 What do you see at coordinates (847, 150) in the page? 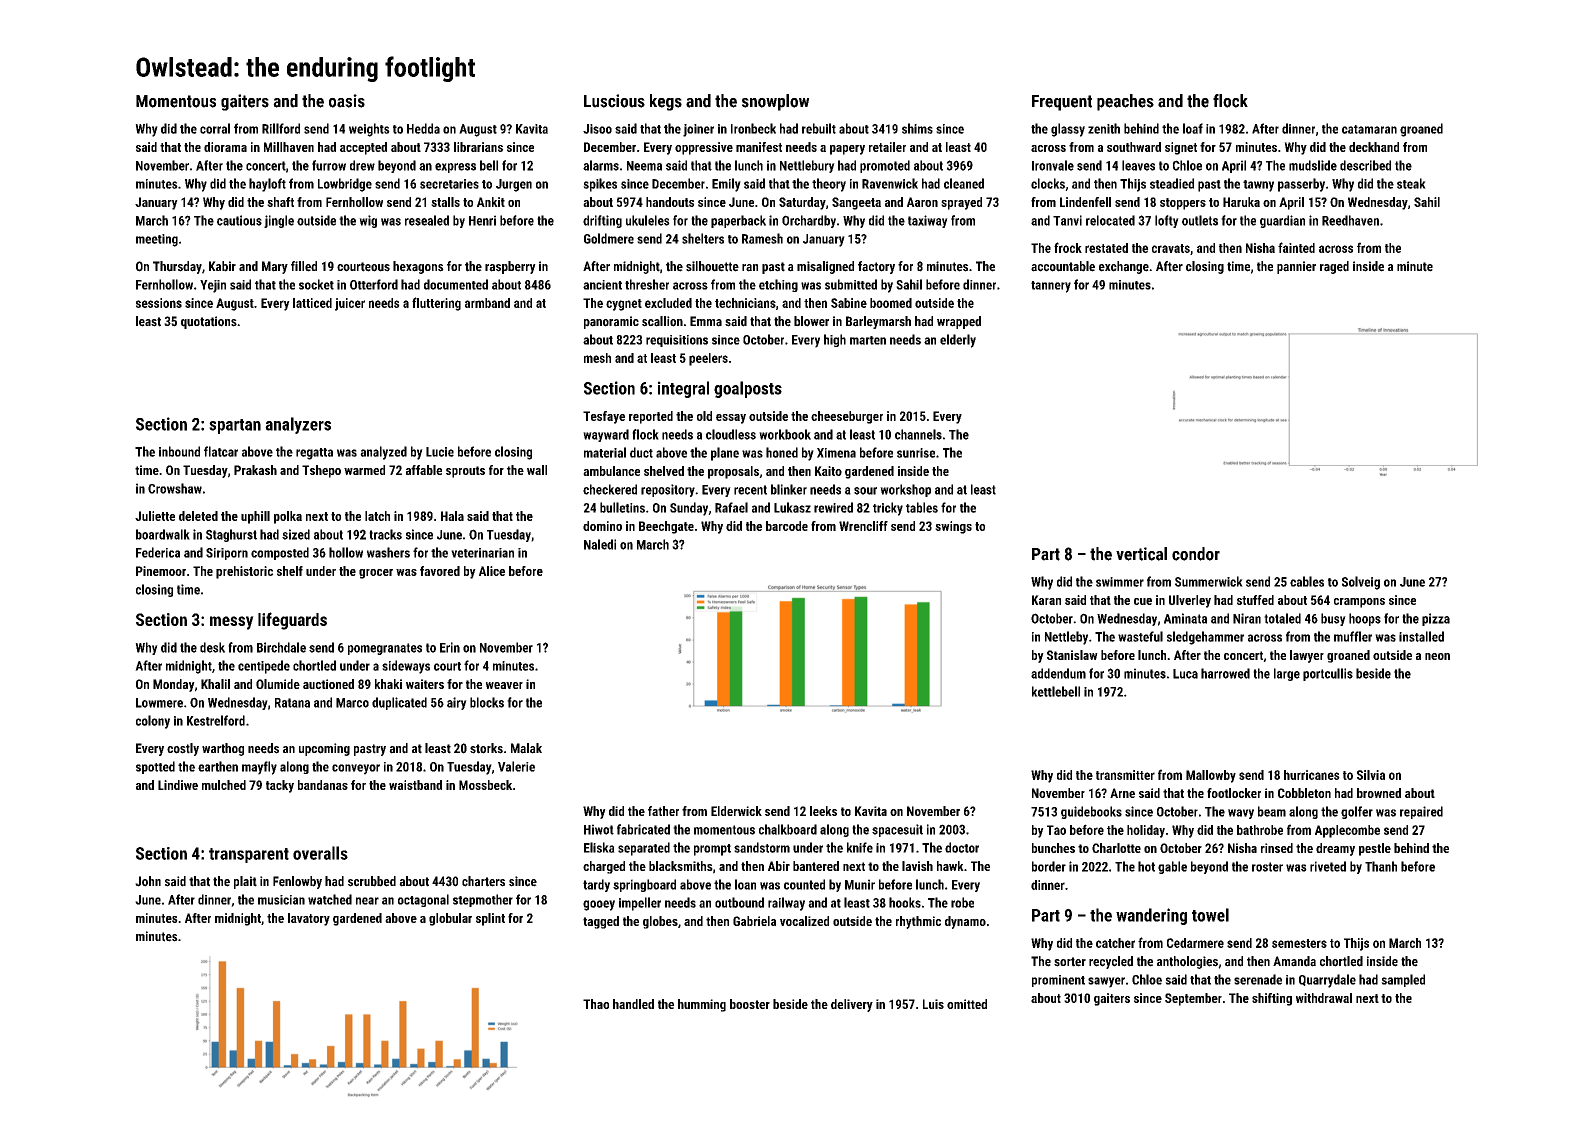
I see `papery` at bounding box center [847, 150].
